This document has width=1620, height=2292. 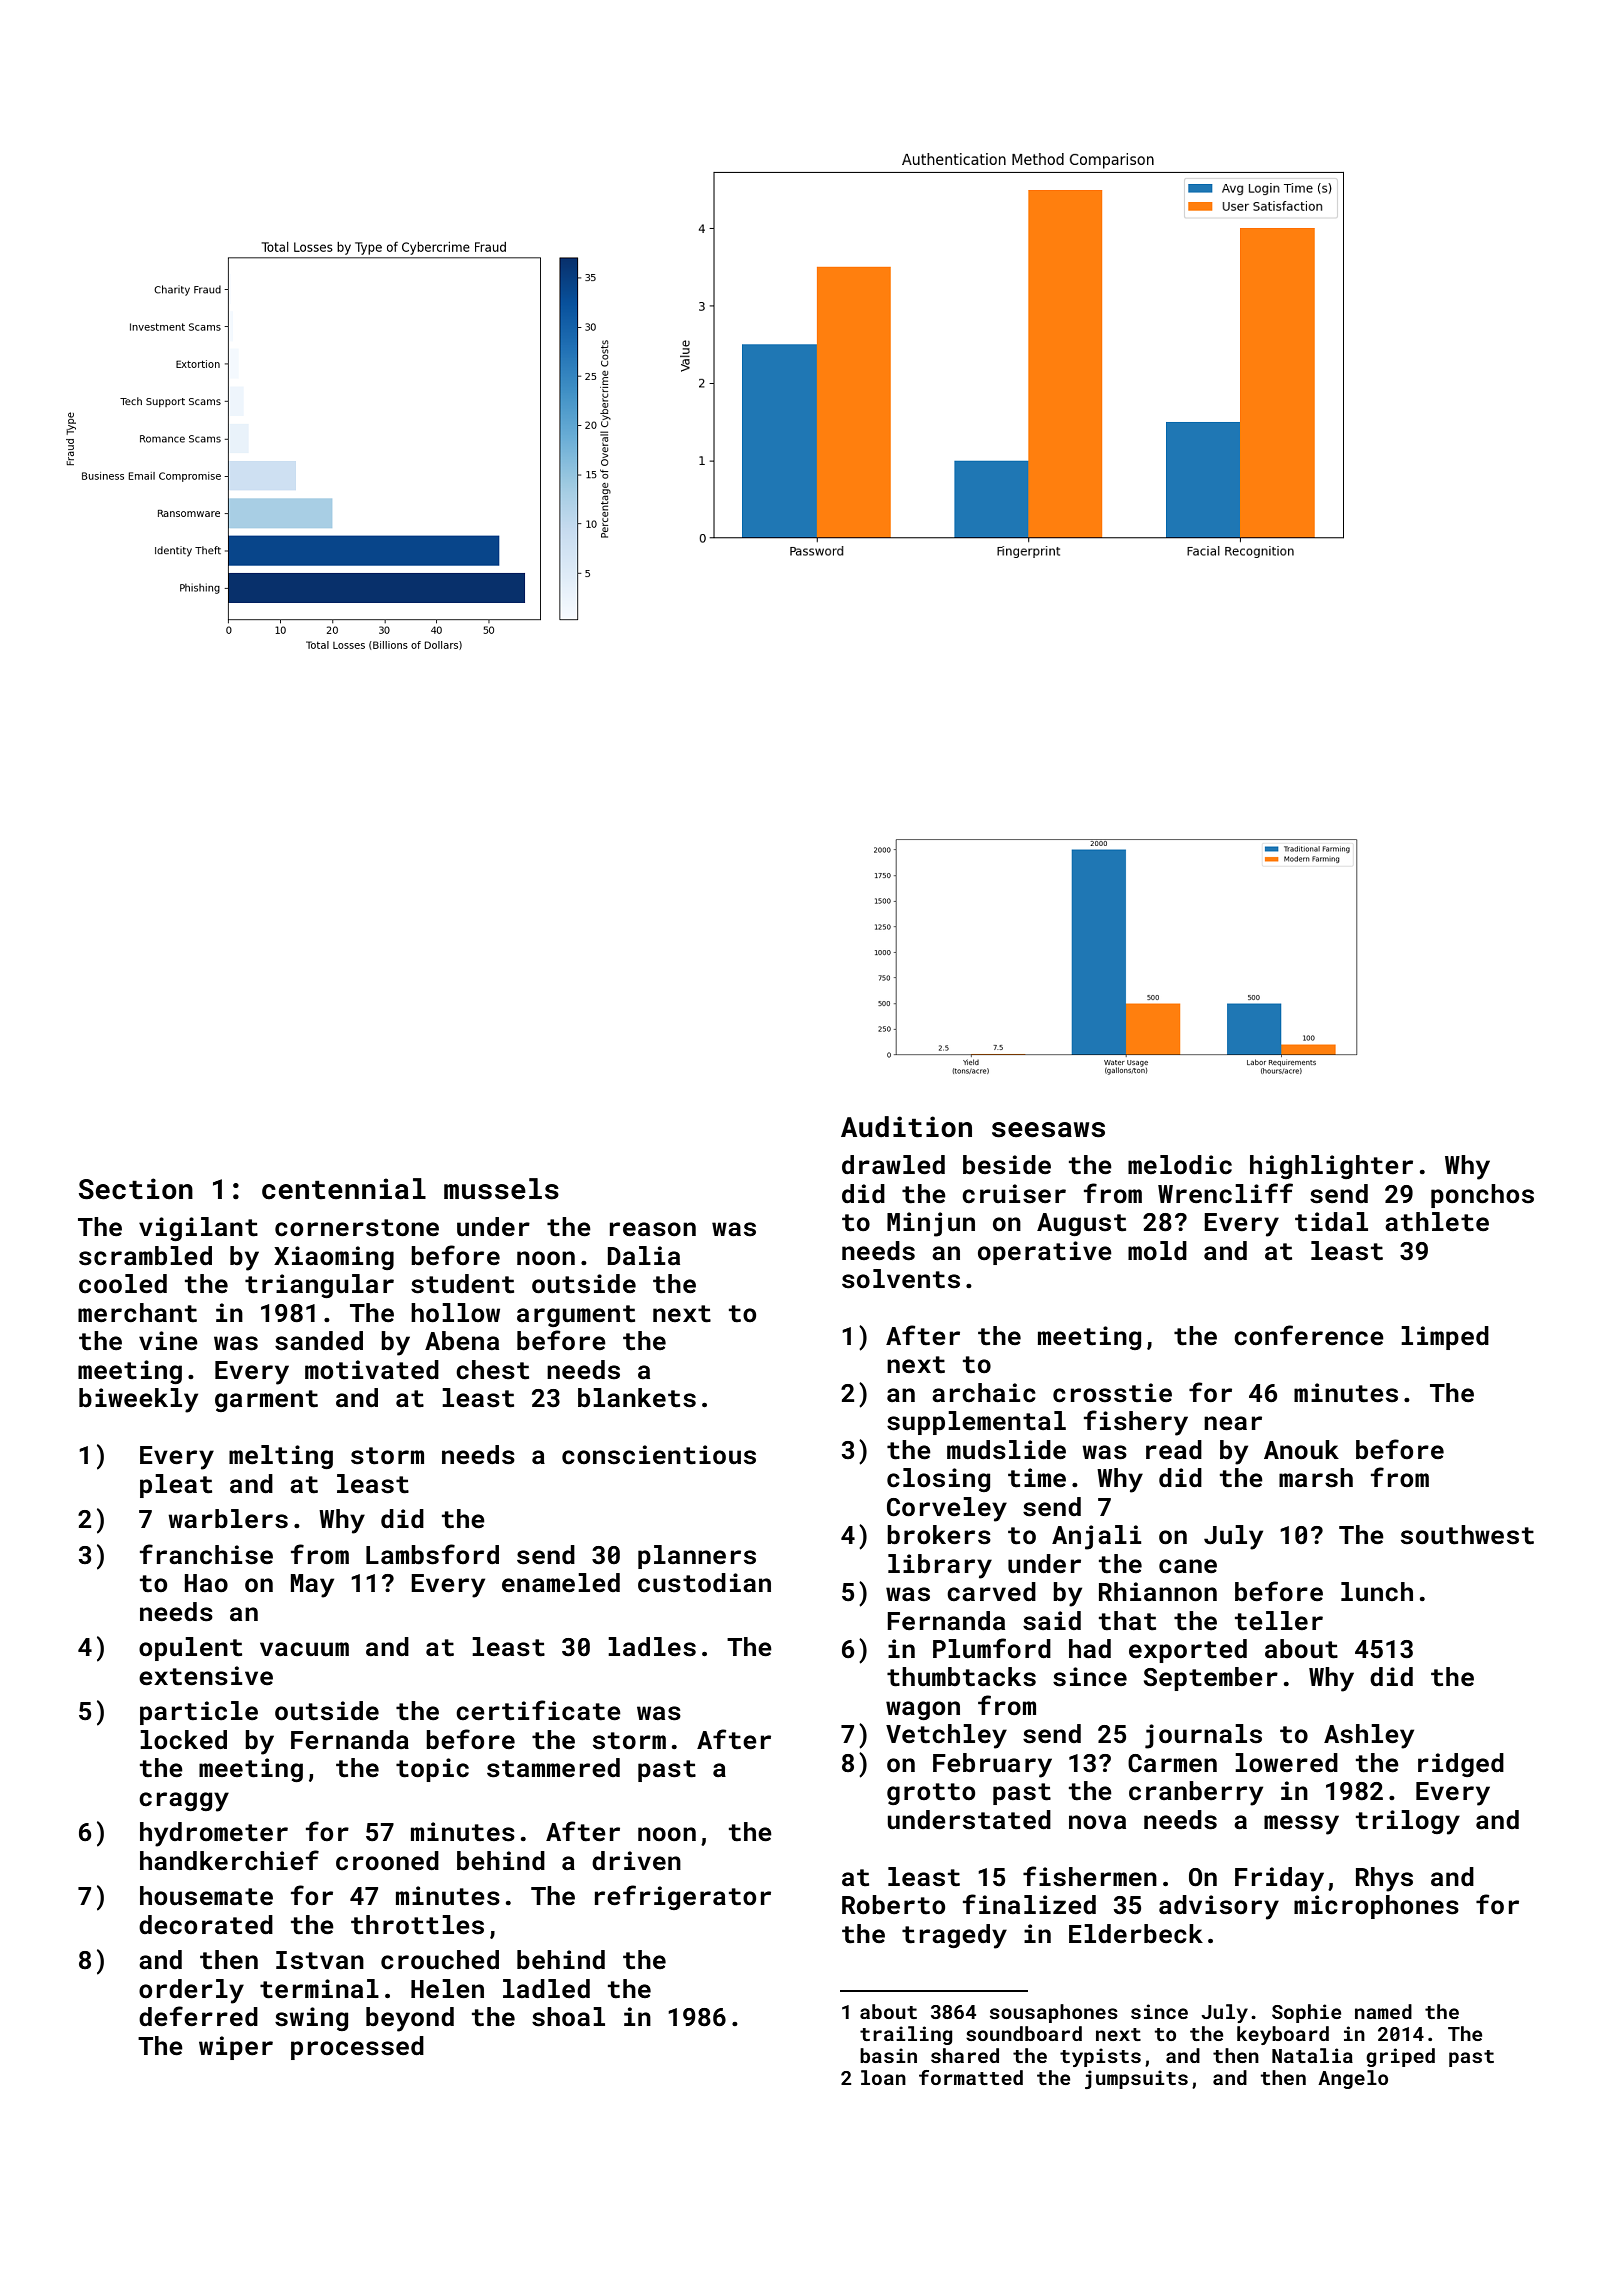 I want to click on loan, so click(x=883, y=2077).
